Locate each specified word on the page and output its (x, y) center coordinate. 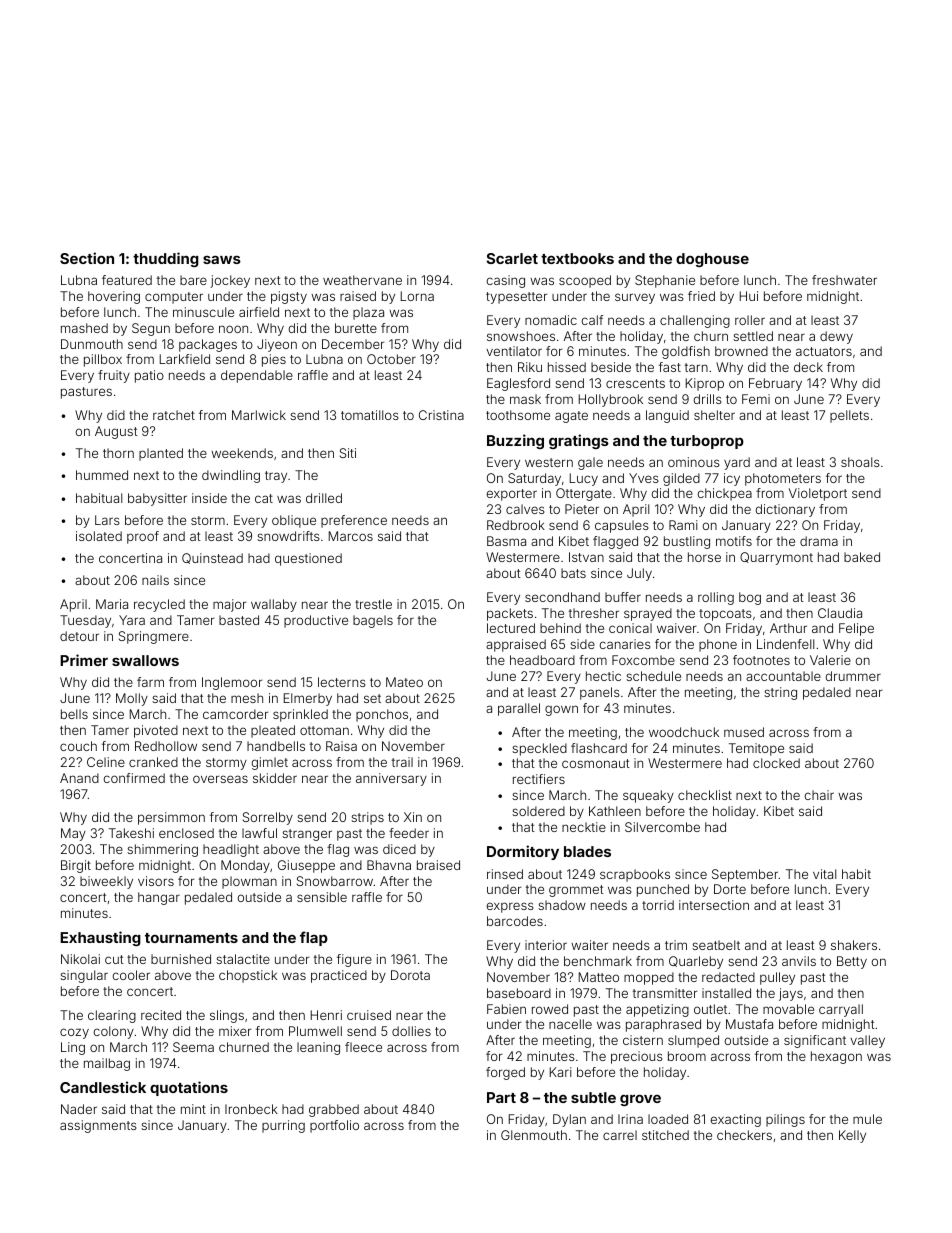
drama (819, 541)
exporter (511, 495)
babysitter (157, 499)
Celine (106, 762)
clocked (776, 763)
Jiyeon (277, 345)
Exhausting (100, 938)
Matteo (599, 977)
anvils (799, 961)
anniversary (391, 779)
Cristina (441, 415)
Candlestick (103, 1087)
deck (808, 367)
